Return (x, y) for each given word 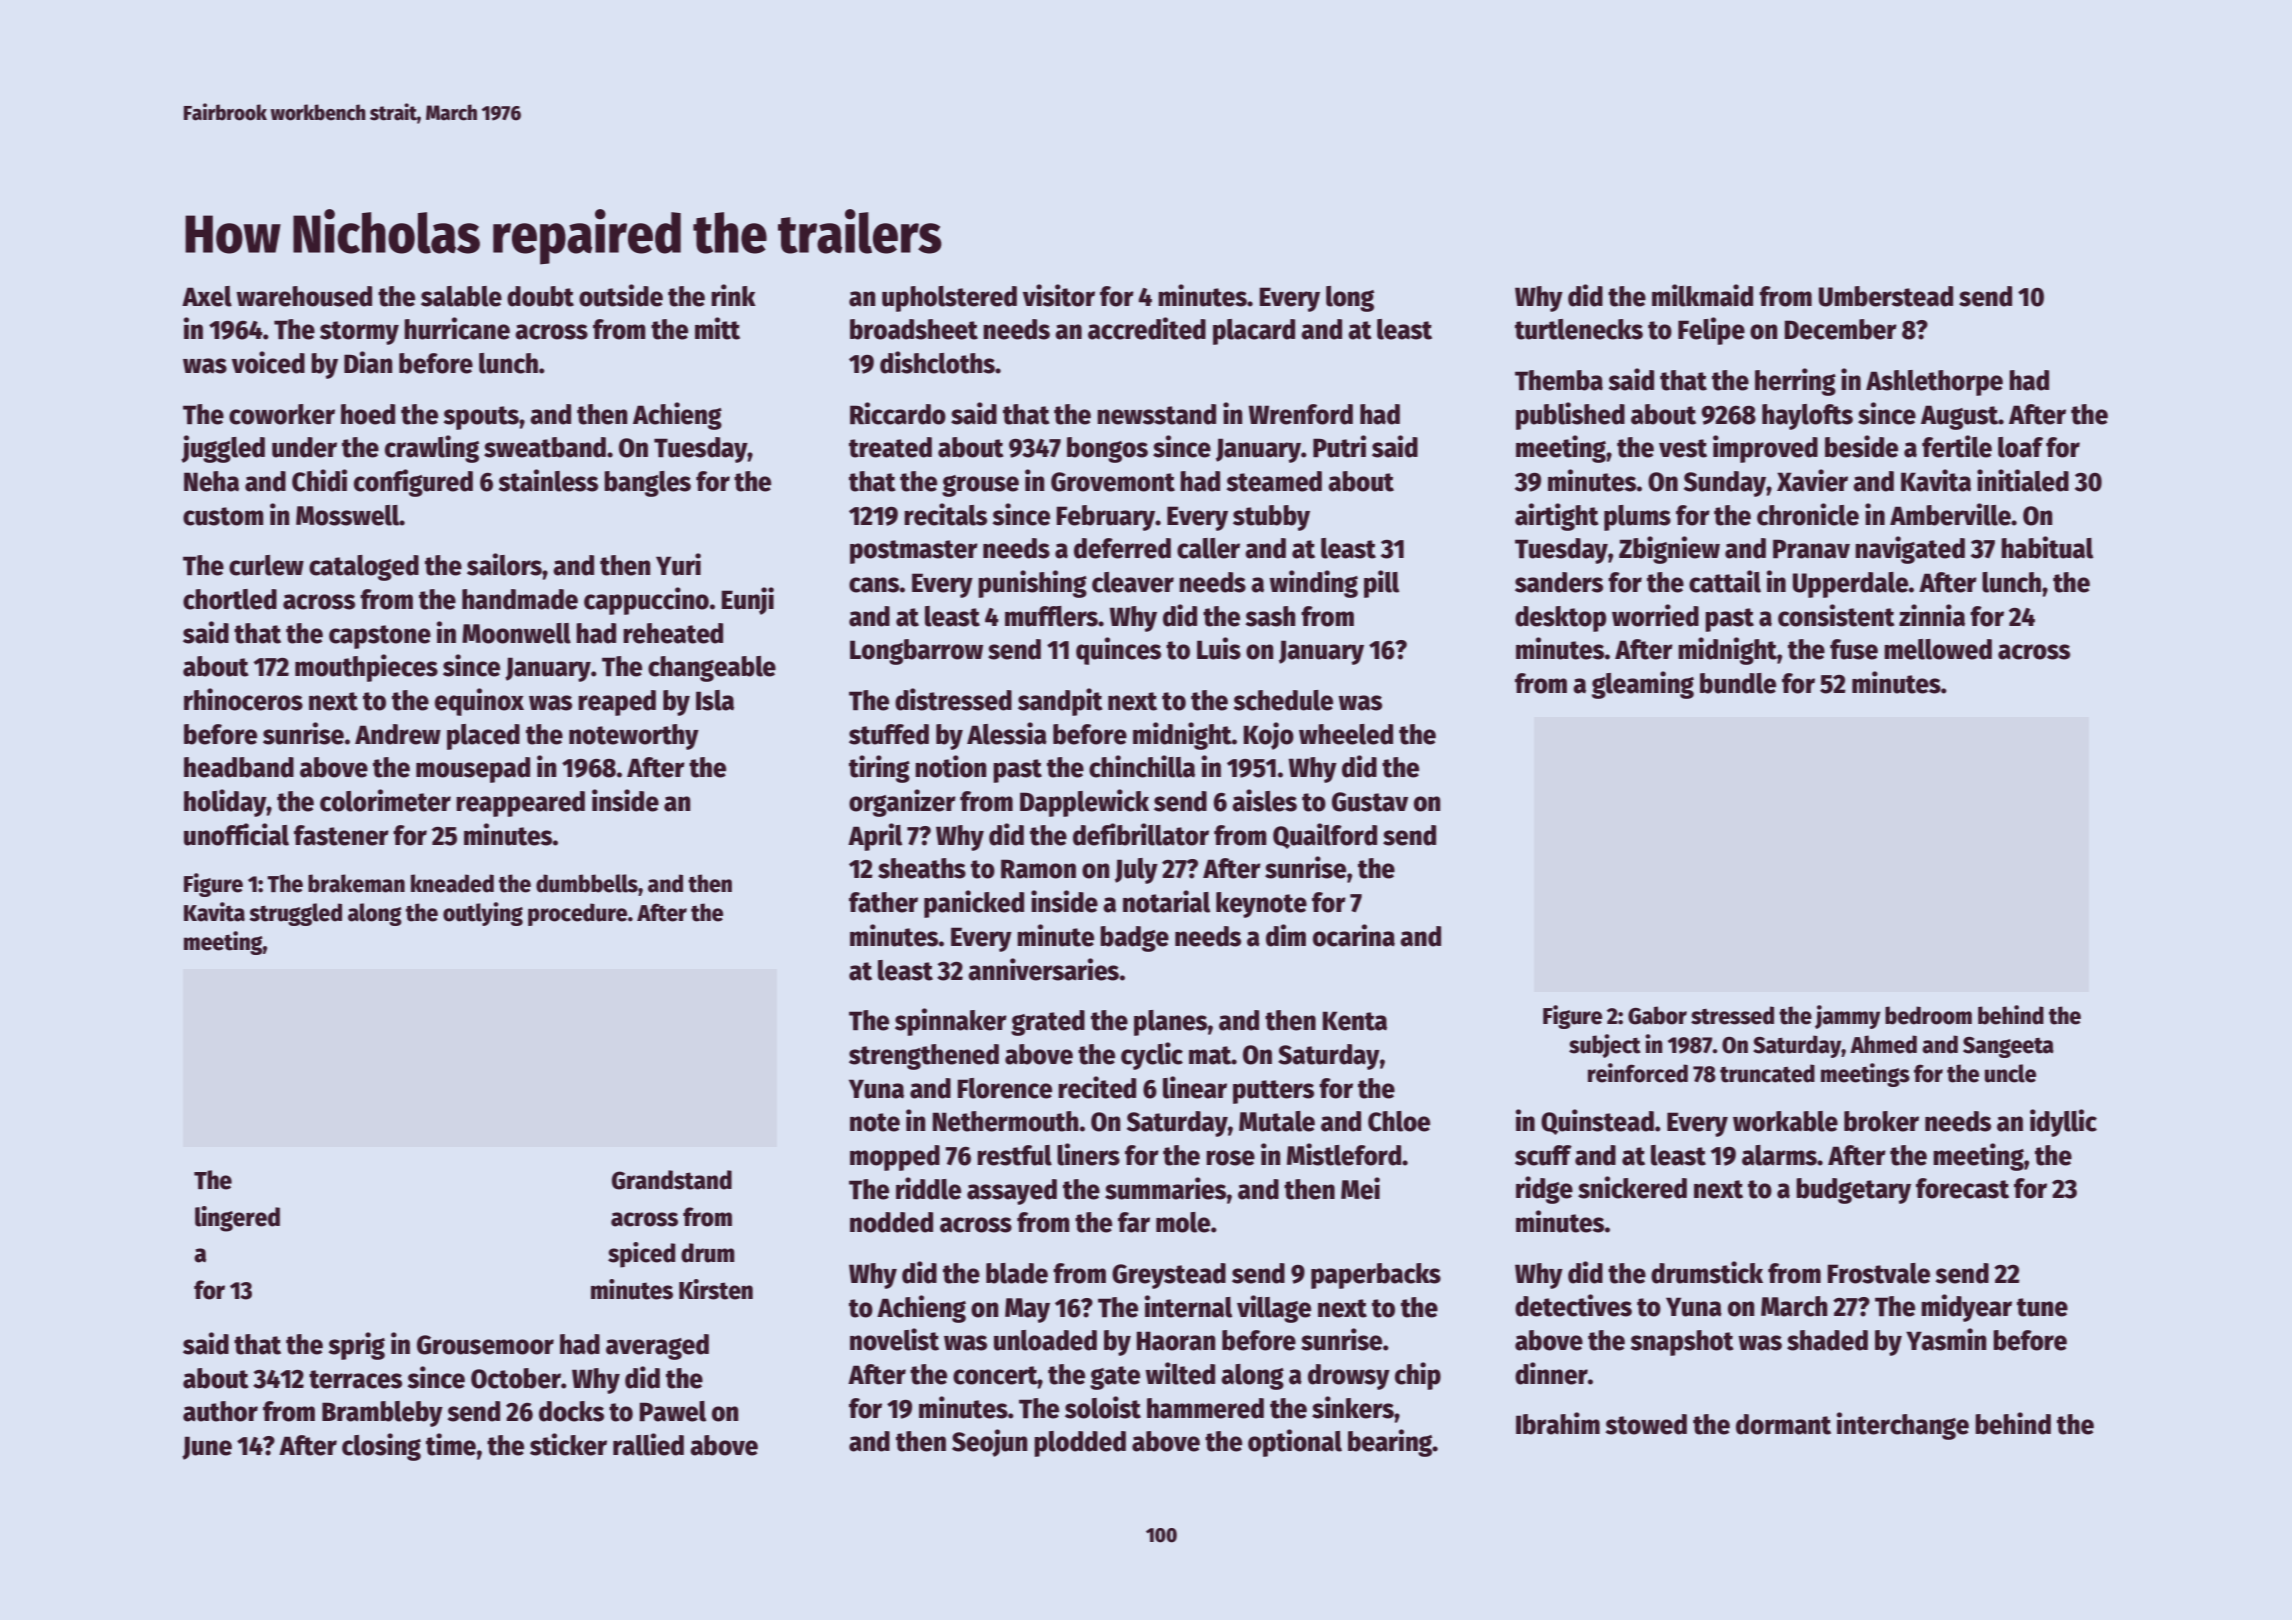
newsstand (1156, 414)
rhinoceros (243, 699)
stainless (548, 480)
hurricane (457, 328)
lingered (237, 1219)
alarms (1779, 1155)
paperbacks (1376, 1276)
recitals (945, 514)
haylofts (1807, 417)
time (451, 1444)
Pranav (1811, 549)
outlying (483, 914)
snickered (1632, 1187)
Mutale (1277, 1121)
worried (1655, 615)
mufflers (1051, 616)
